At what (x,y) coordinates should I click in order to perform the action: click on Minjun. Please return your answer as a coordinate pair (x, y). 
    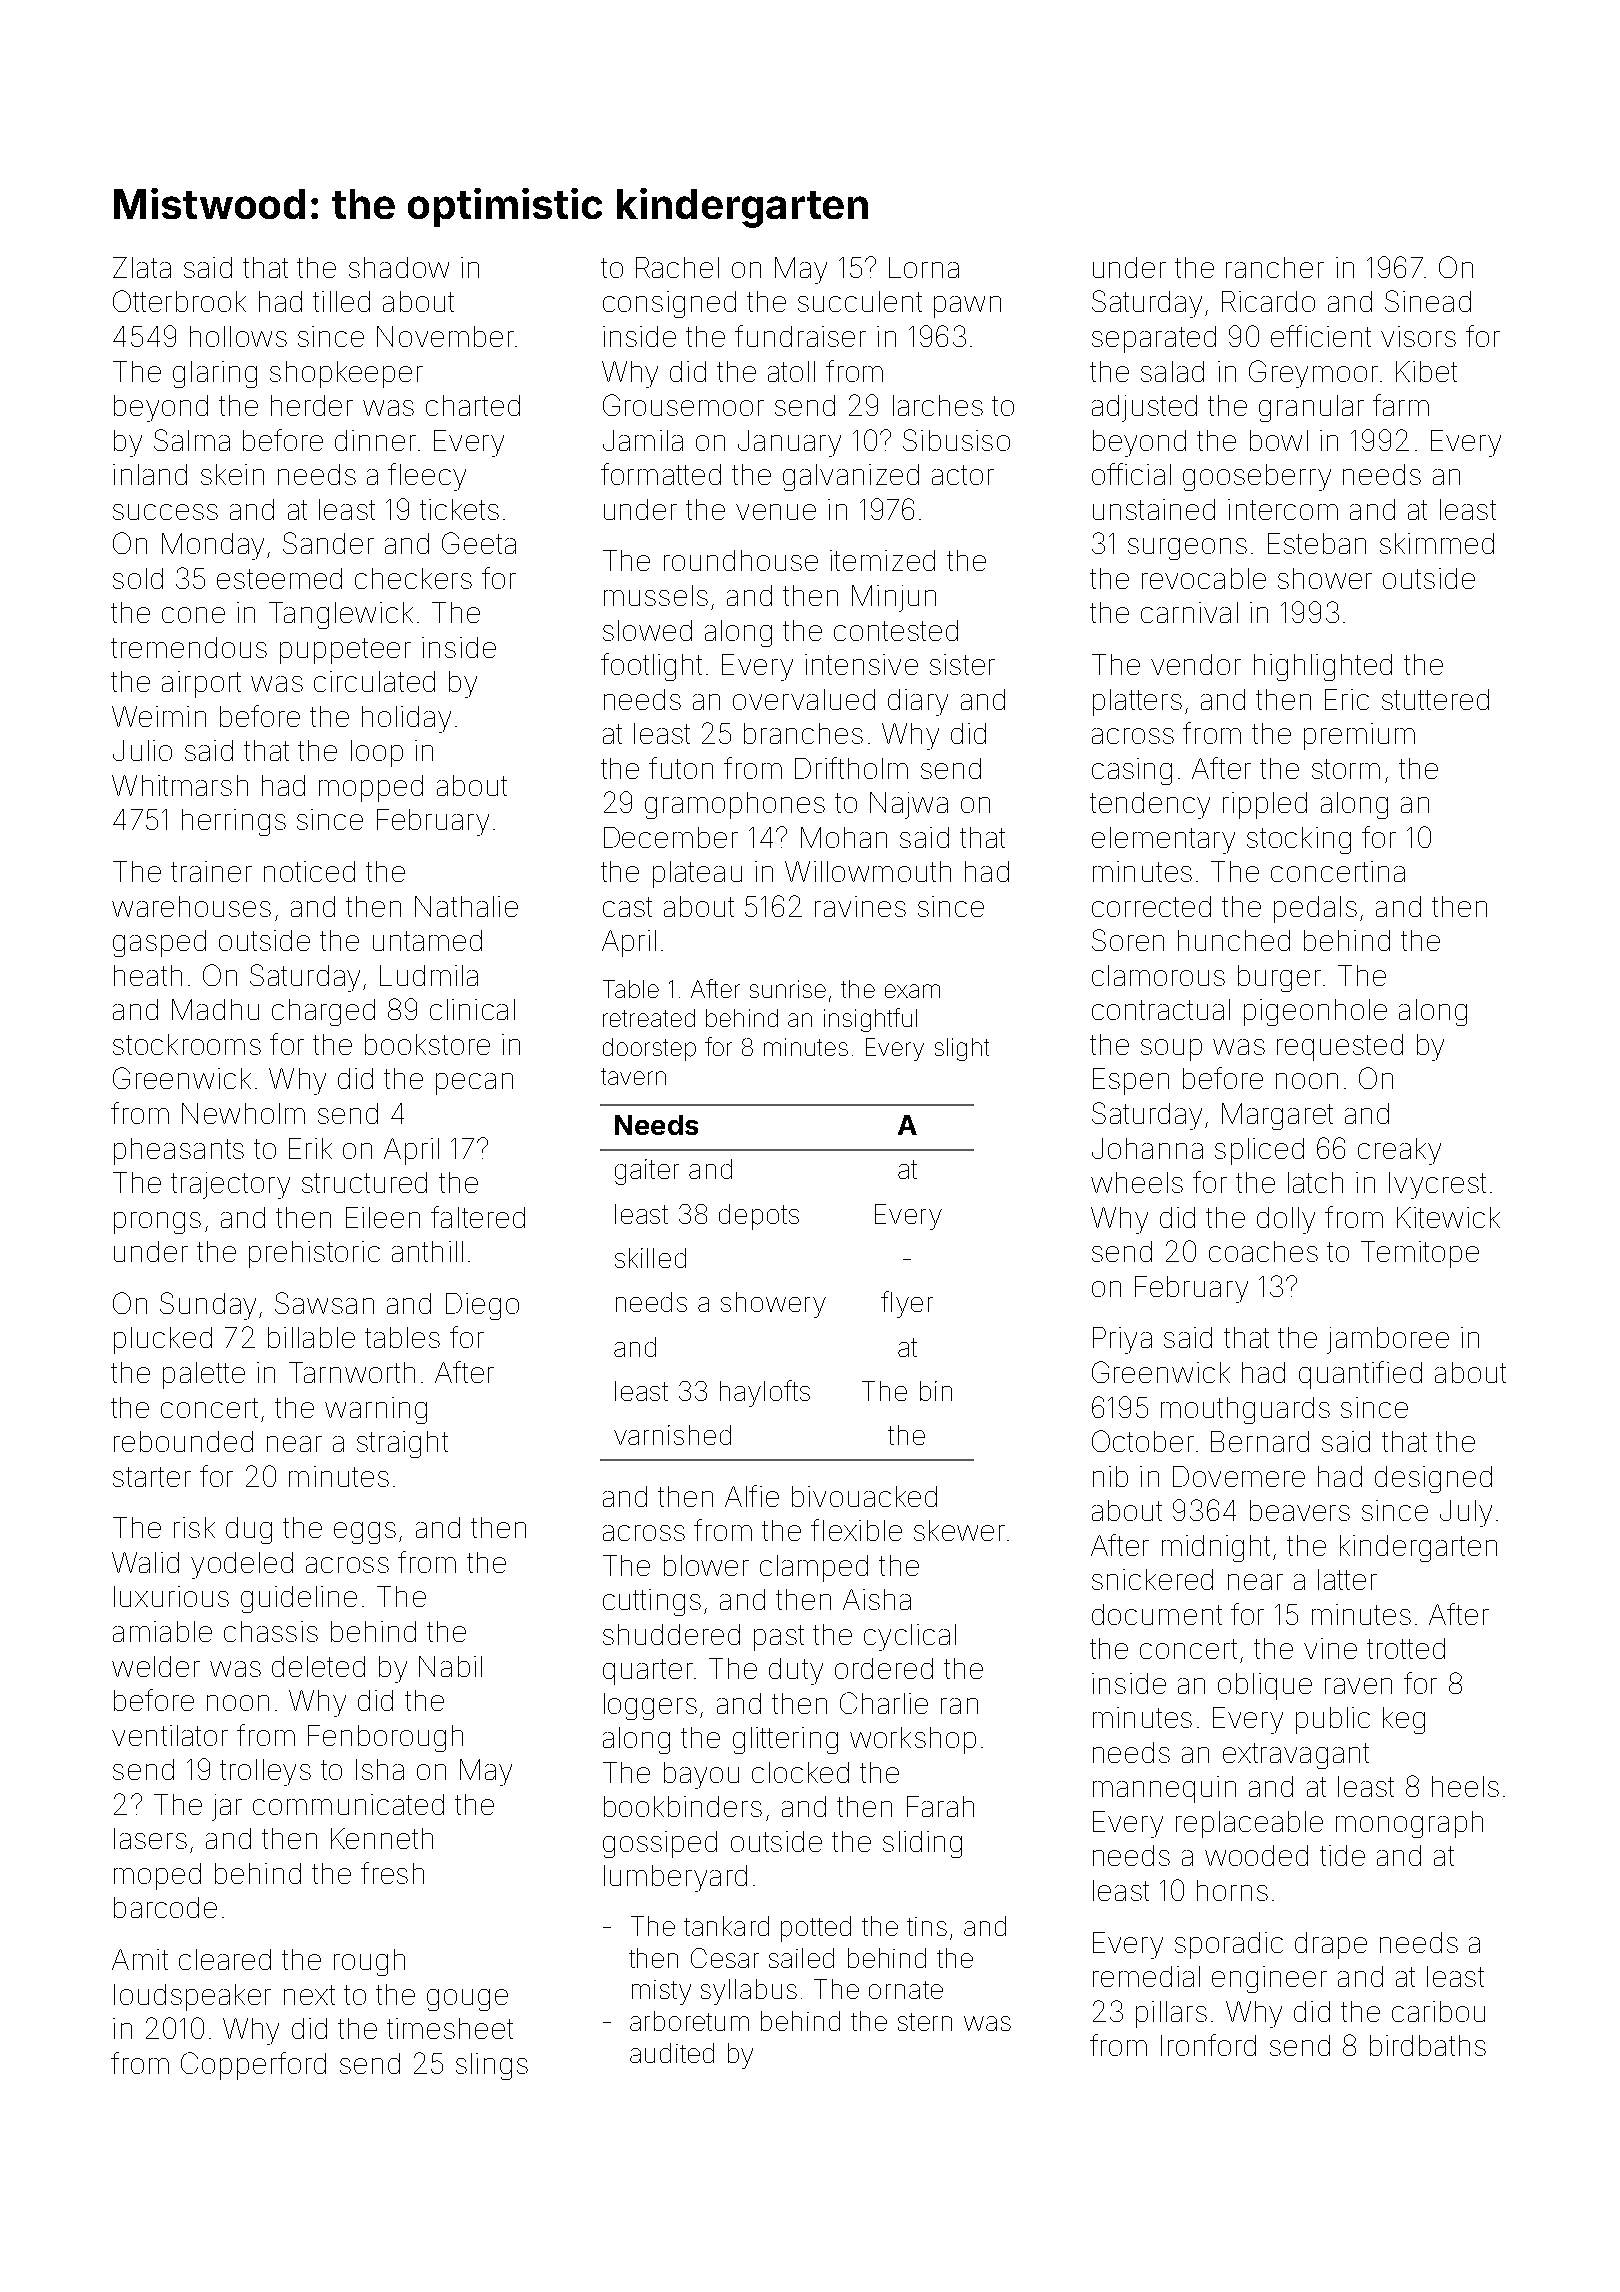
    Looking at the image, I should click on (894, 598).
